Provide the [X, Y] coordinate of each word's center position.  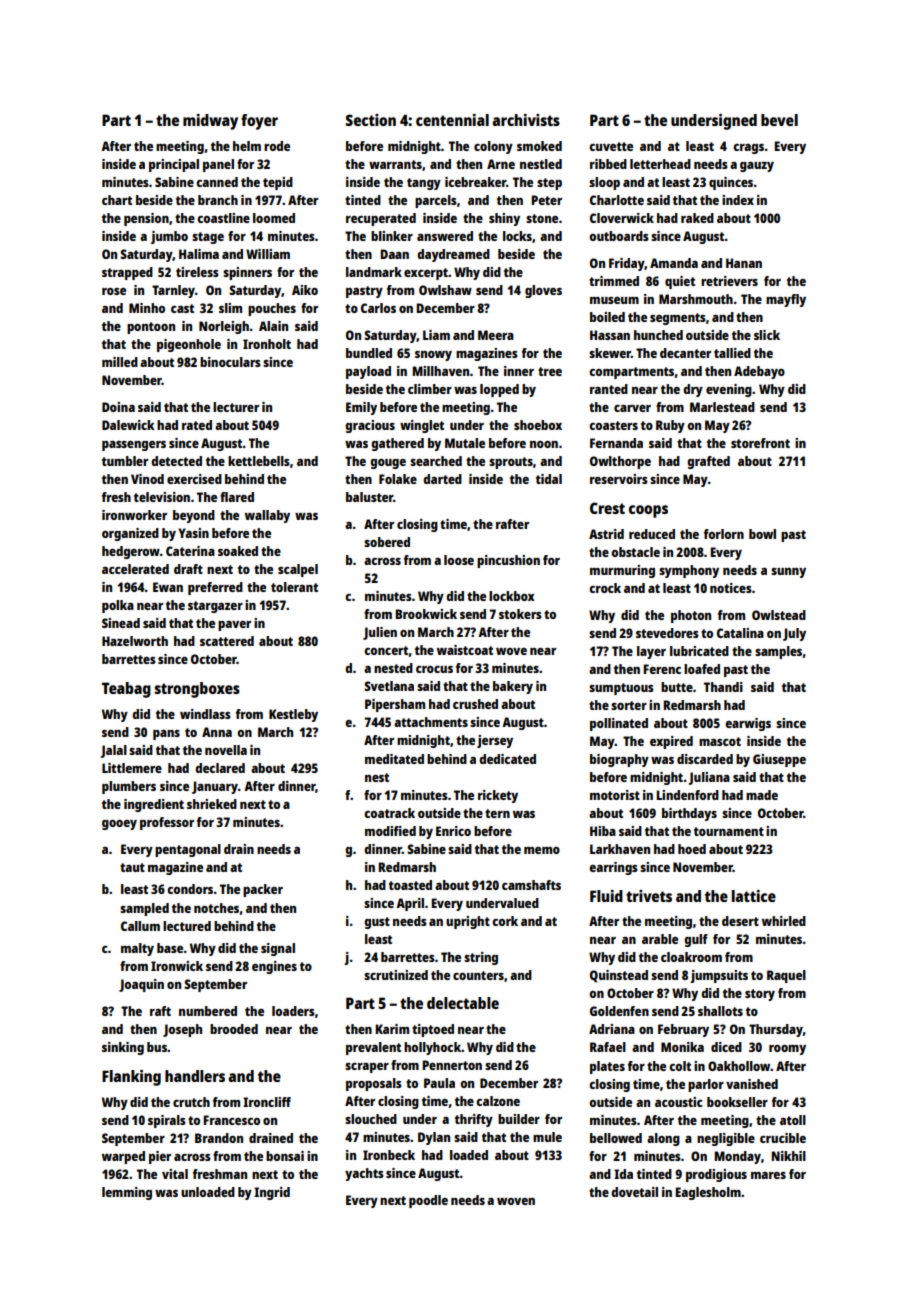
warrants [395, 164]
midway [210, 122]
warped [123, 1157]
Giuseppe [779, 760]
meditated [394, 759]
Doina [118, 407]
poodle [428, 1201]
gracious [370, 426]
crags [748, 149]
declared [220, 768]
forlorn [724, 534]
